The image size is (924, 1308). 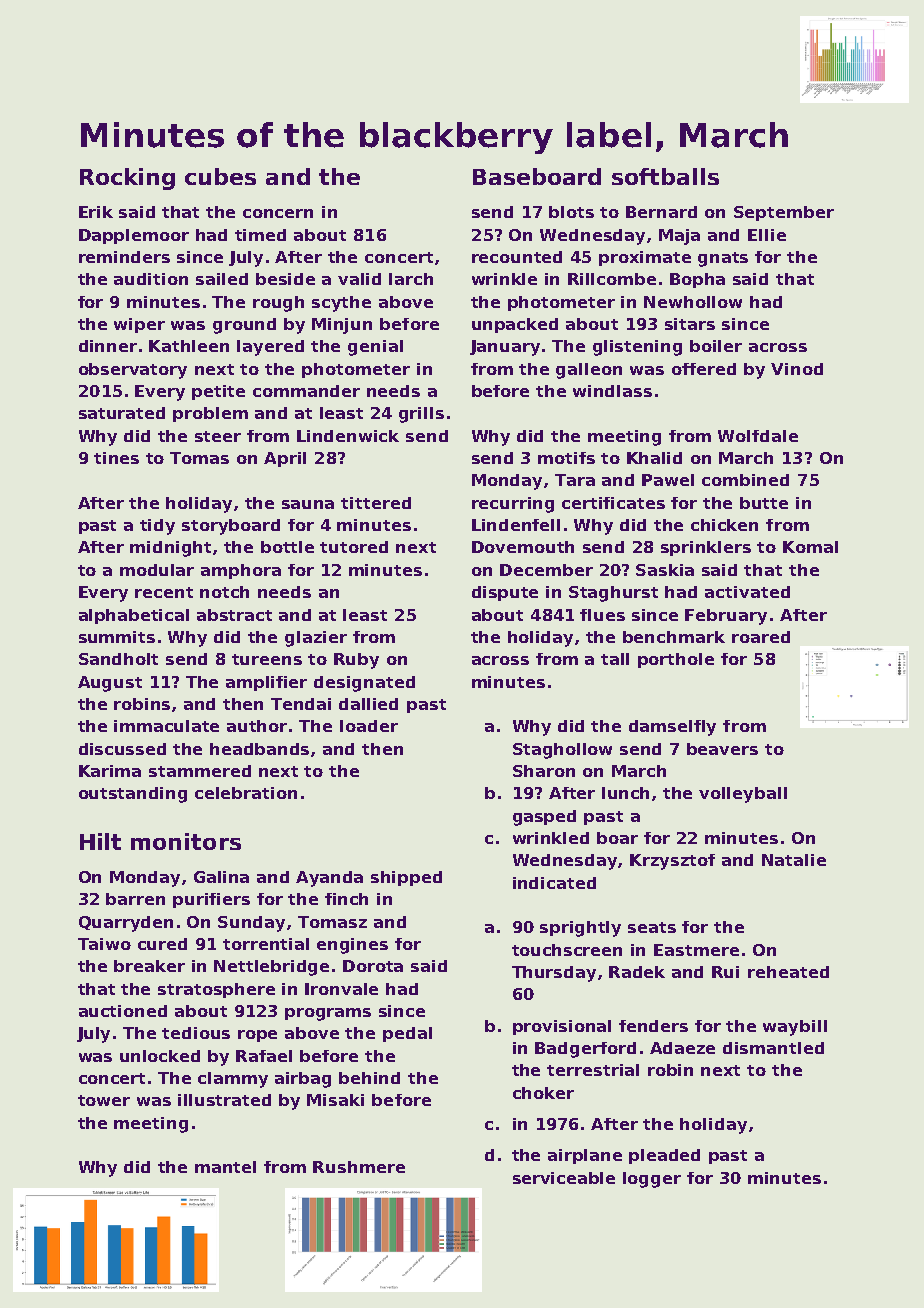 What do you see at coordinates (104, 1100) in the page?
I see `tower` at bounding box center [104, 1100].
